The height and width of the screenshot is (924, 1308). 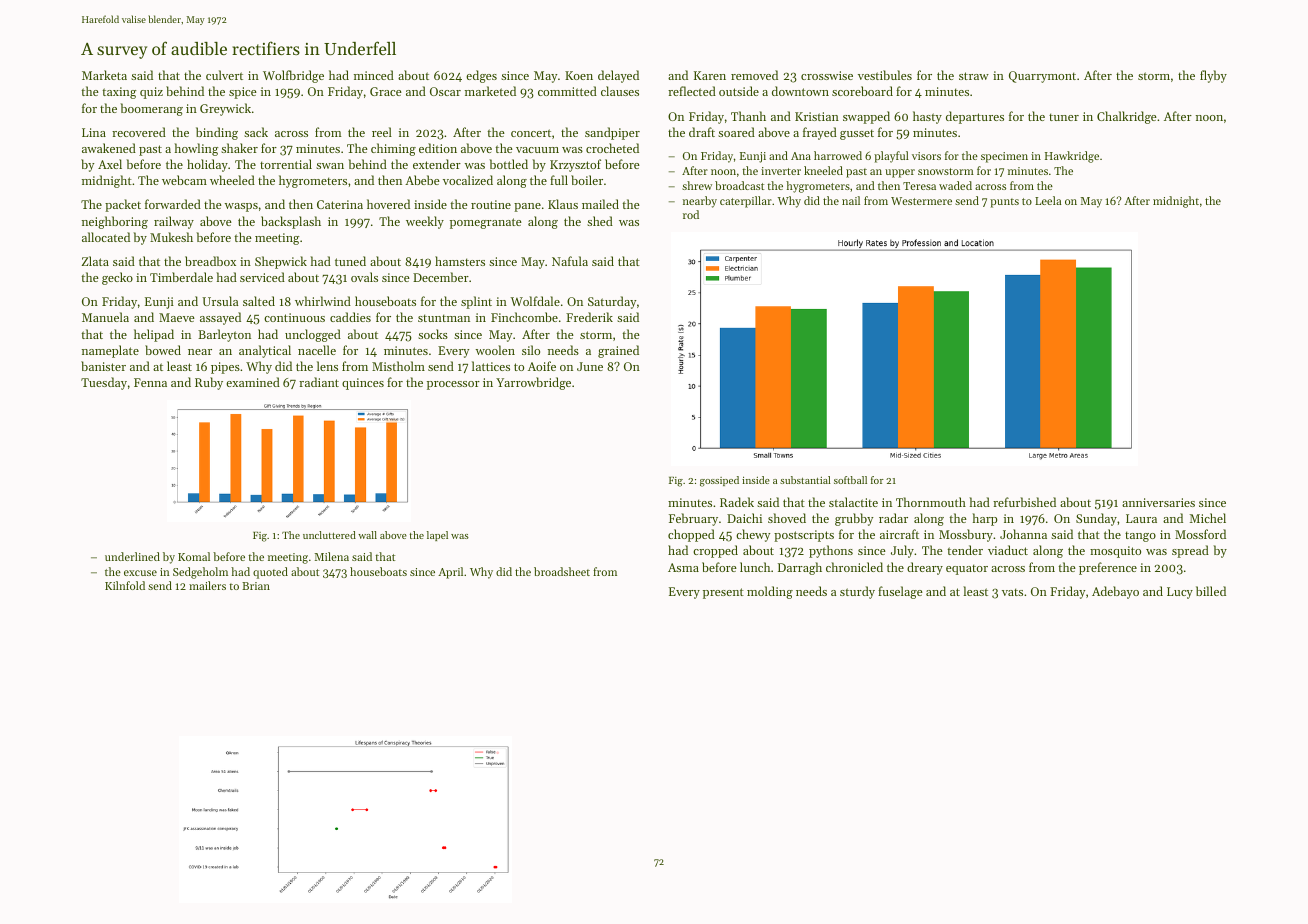 What do you see at coordinates (850, 480) in the screenshot?
I see `softball` at bounding box center [850, 480].
